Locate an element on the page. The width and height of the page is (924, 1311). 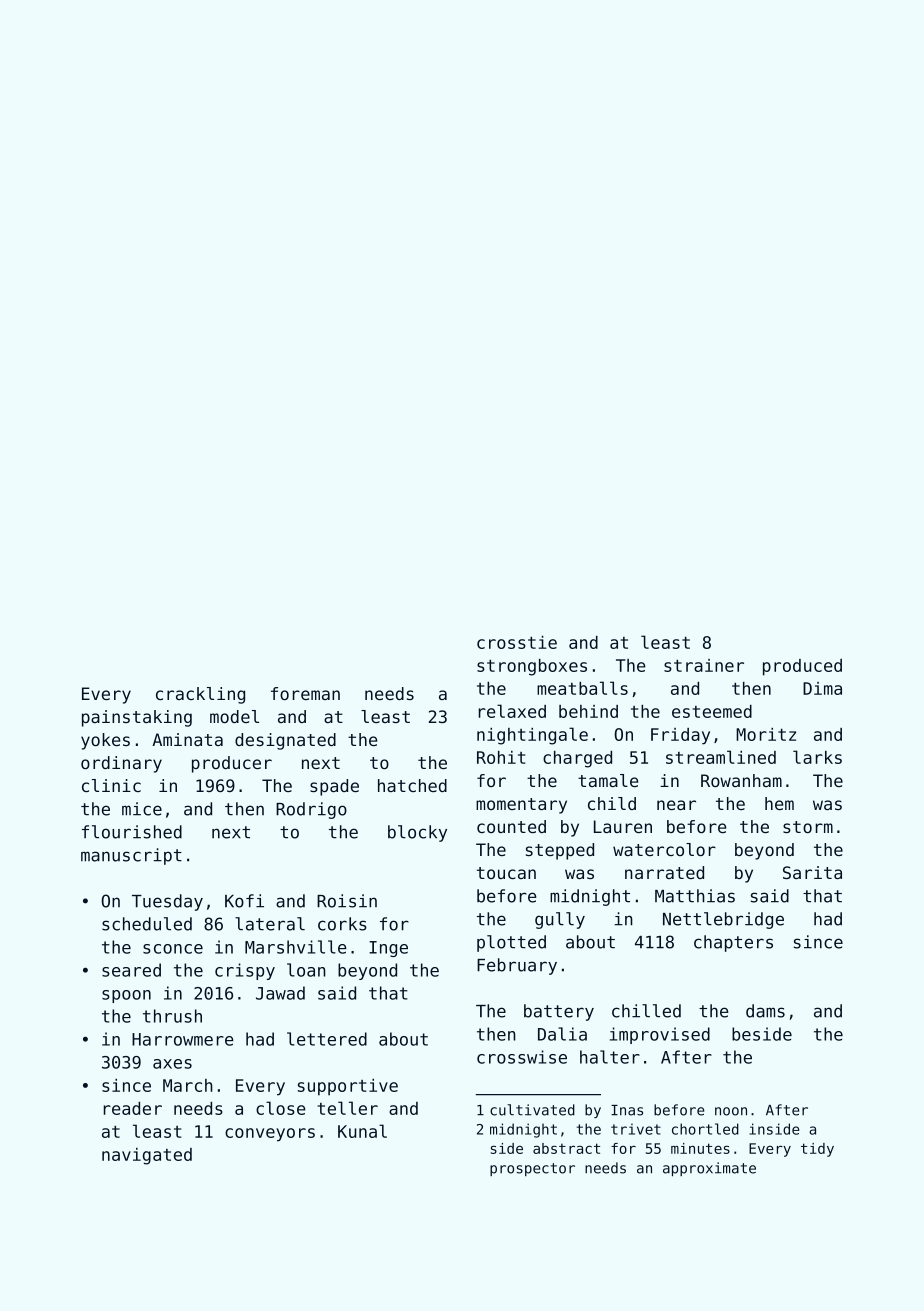
halter is located at coordinates (610, 1057).
